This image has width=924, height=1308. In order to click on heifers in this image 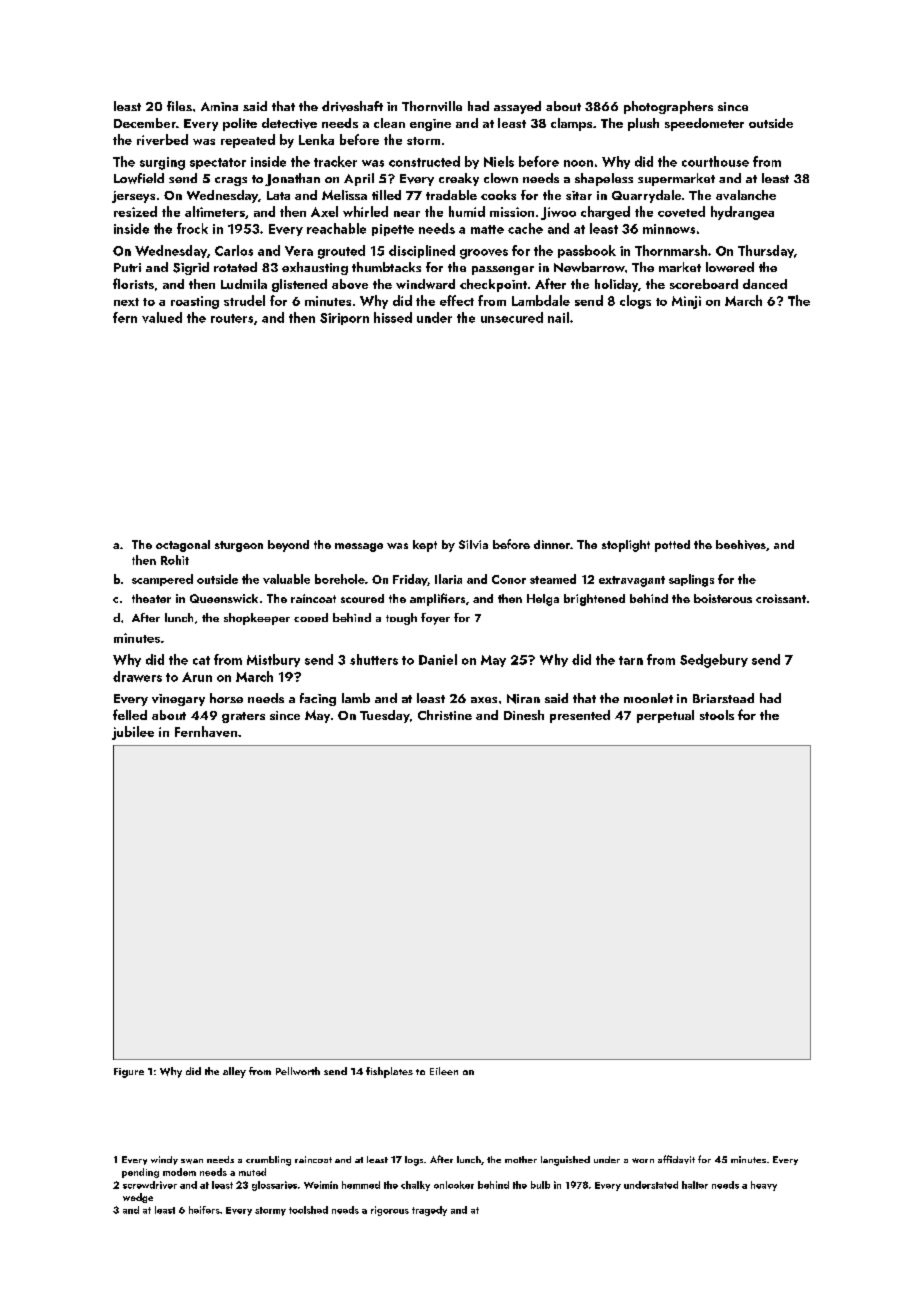, I will do `click(204, 1210)`.
